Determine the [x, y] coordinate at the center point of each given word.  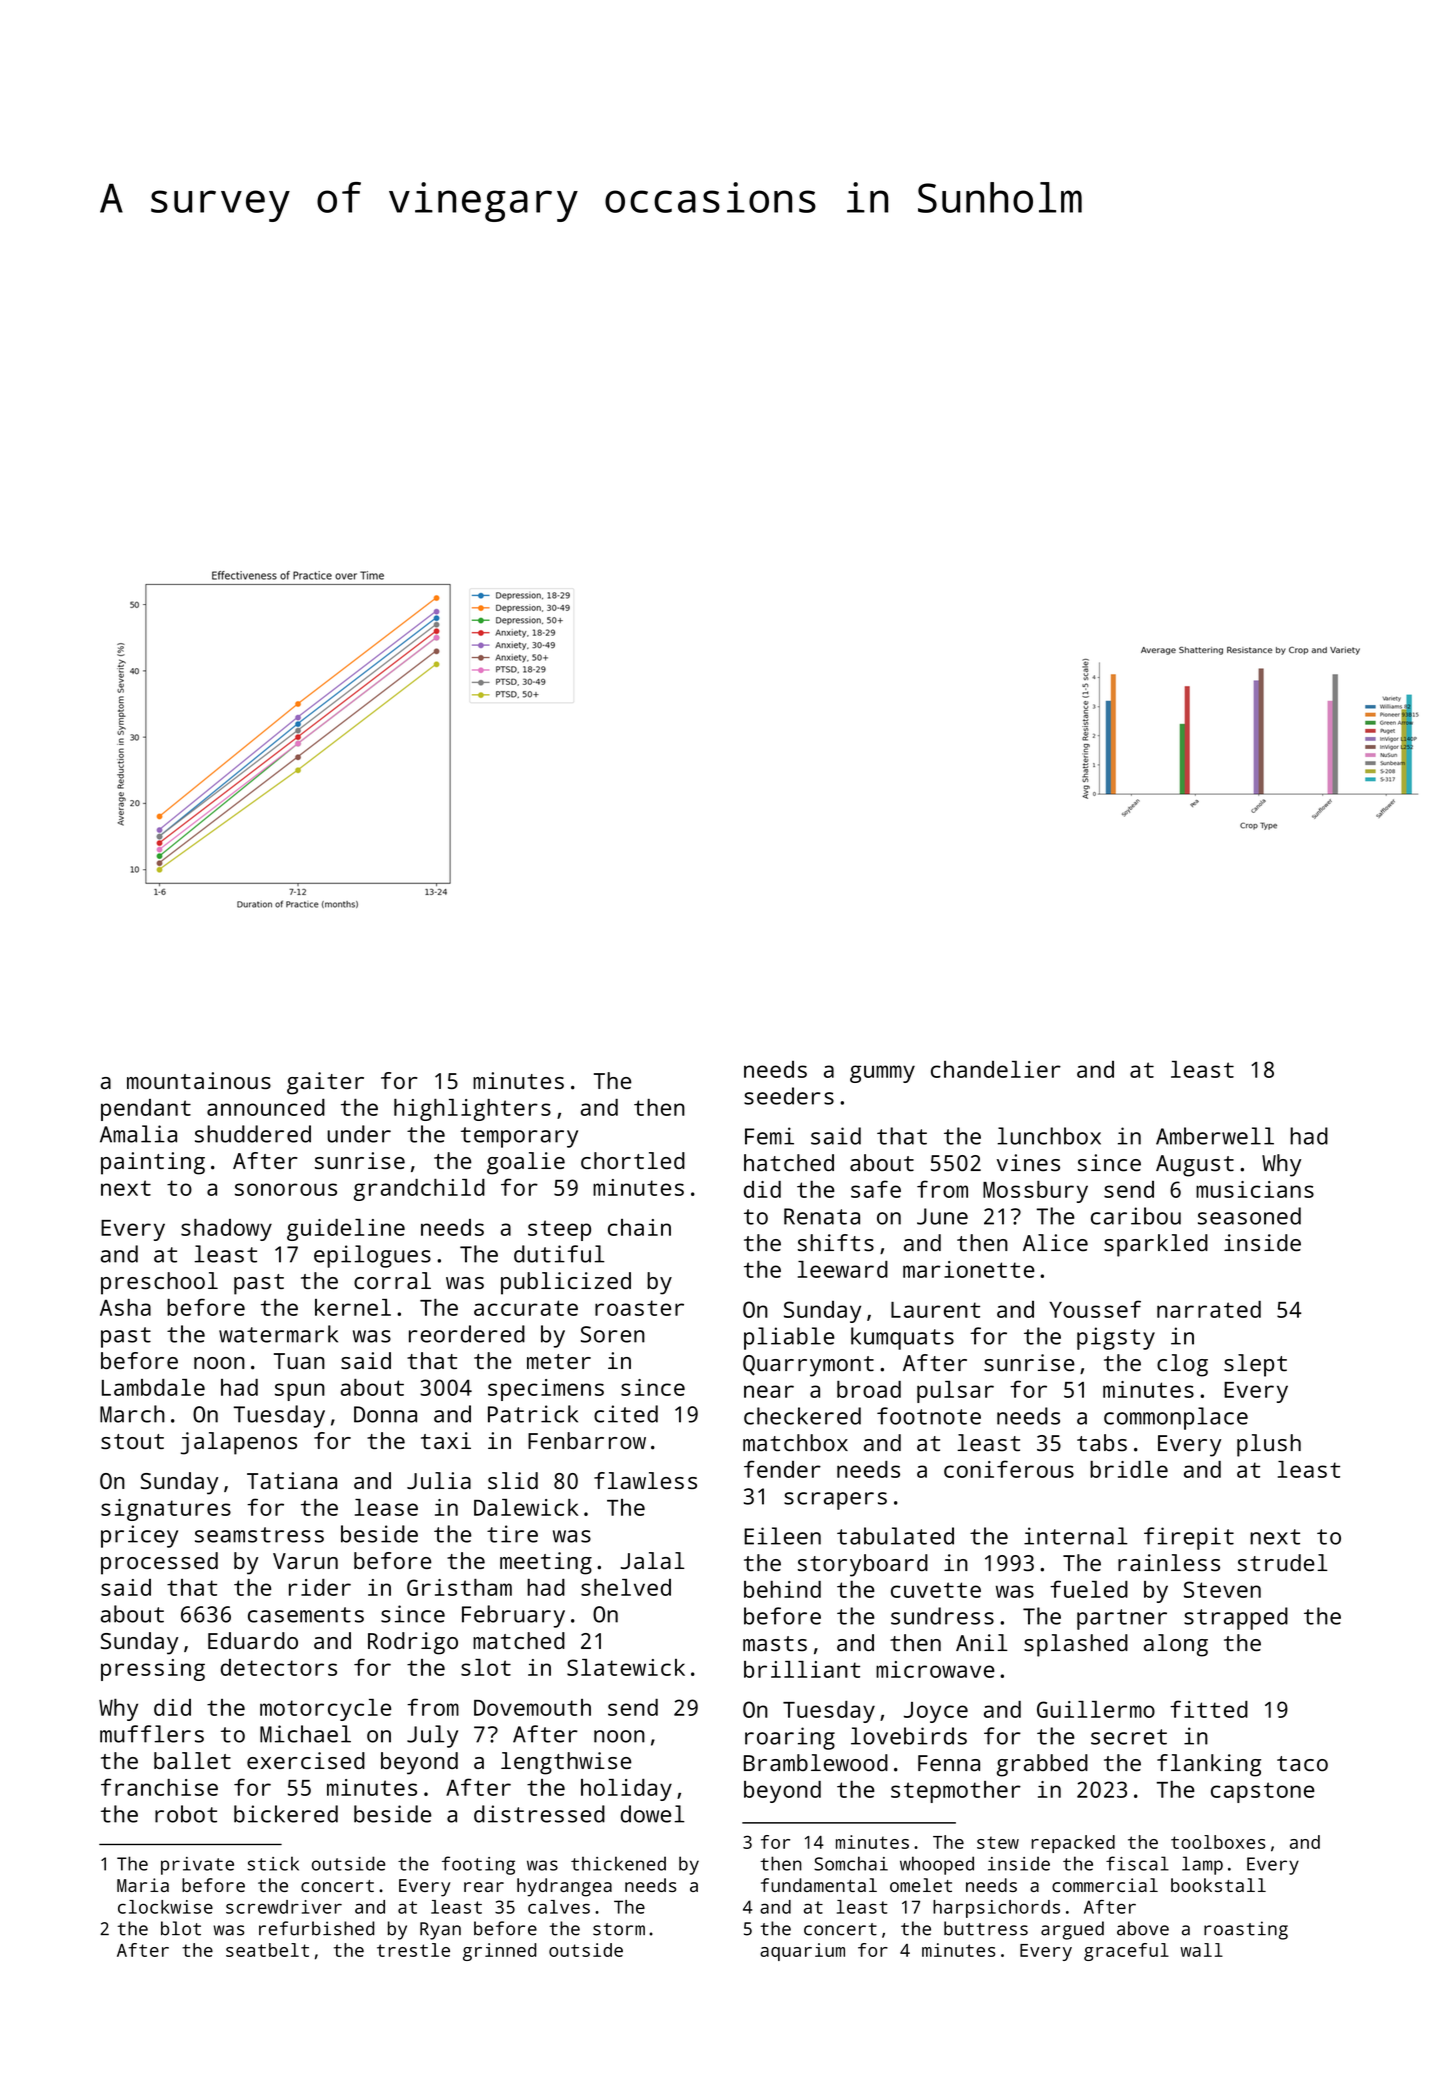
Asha [125, 1307]
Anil [982, 1642]
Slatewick [626, 1667]
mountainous [199, 1080]
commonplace [1176, 1418]
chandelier [996, 1069]
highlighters [472, 1110]
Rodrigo [413, 1643]
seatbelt [267, 1950]
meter [559, 1361]
